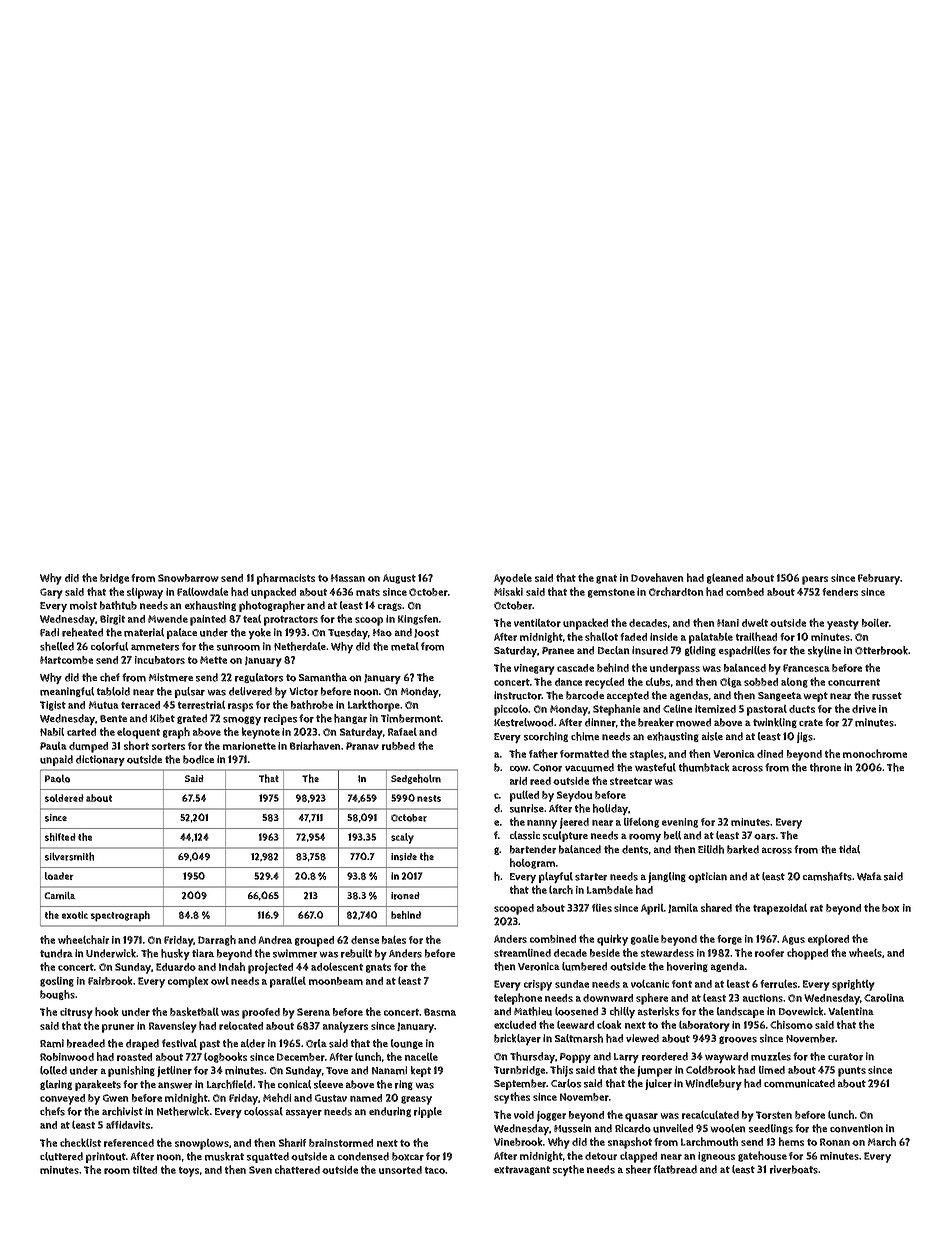  What do you see at coordinates (208, 620) in the screenshot?
I see `painted` at bounding box center [208, 620].
